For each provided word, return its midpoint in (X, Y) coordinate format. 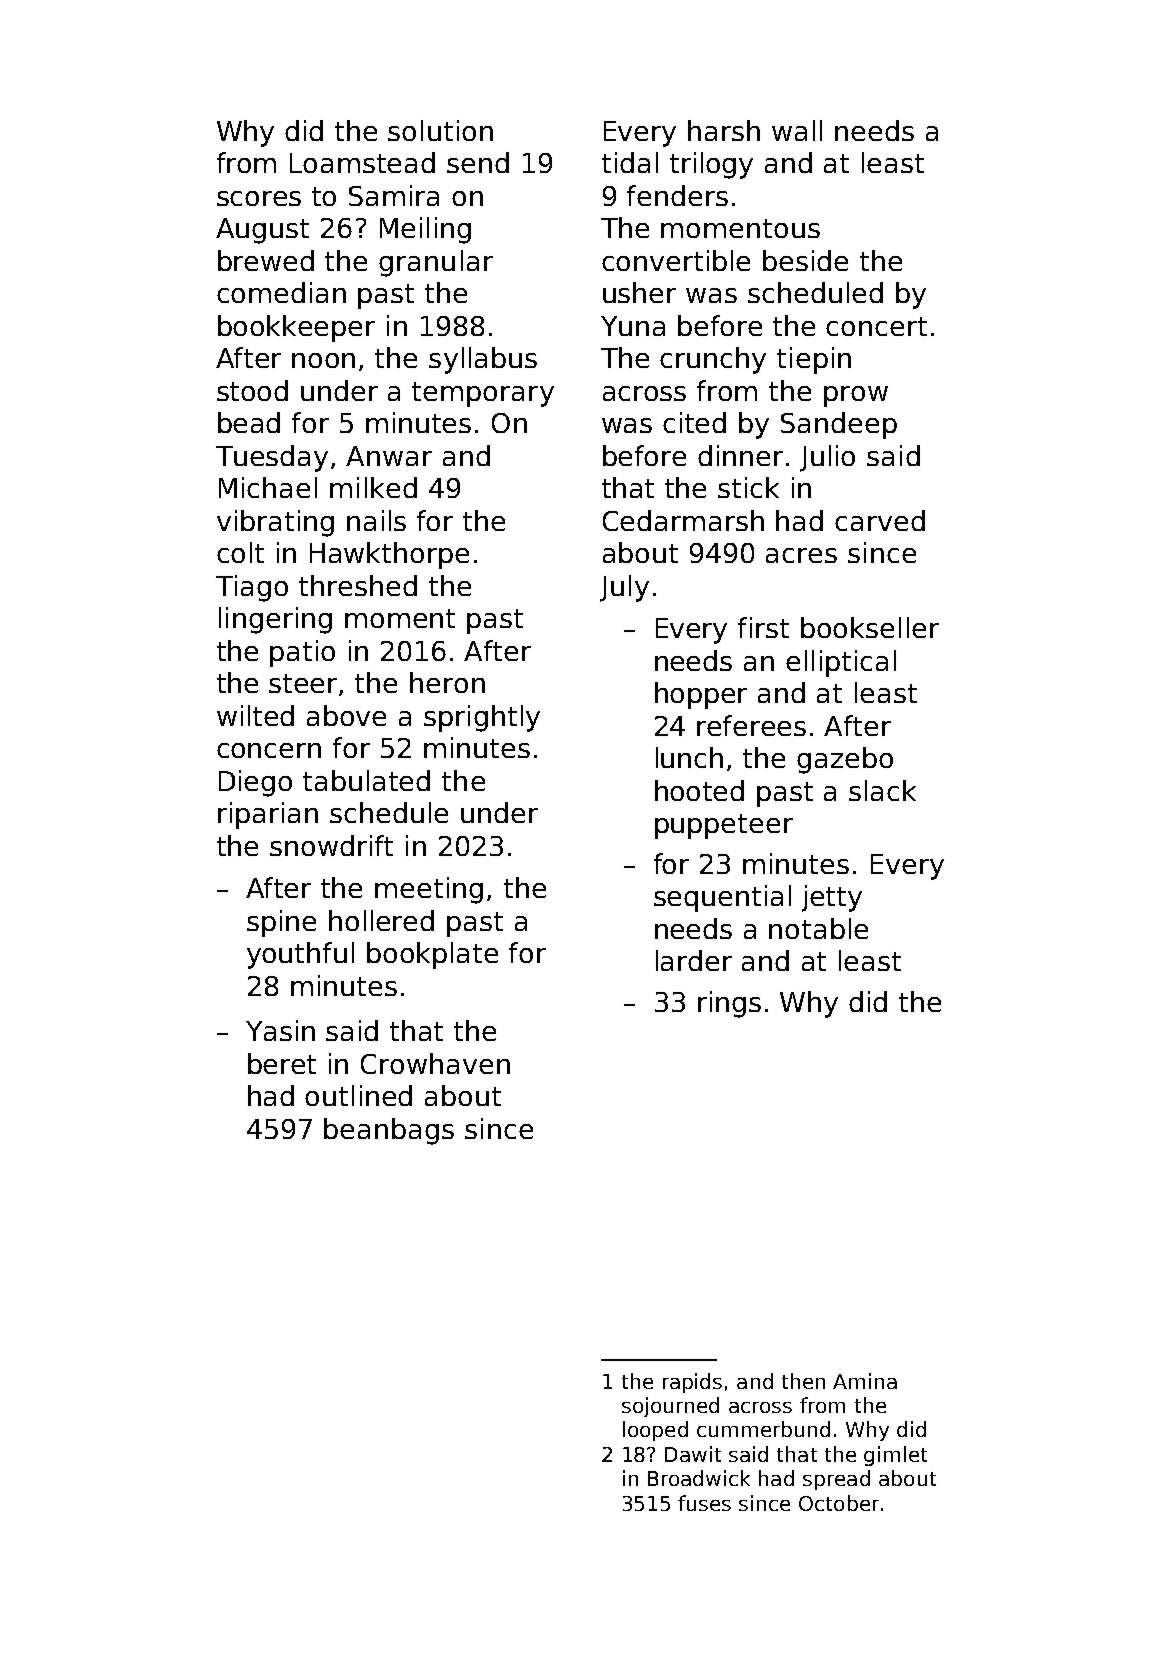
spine (281, 923)
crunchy (713, 360)
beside (805, 260)
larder (694, 960)
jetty (832, 898)
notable (818, 928)
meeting (429, 890)
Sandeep (839, 425)
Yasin (280, 1030)
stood (252, 390)
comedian (281, 292)
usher (639, 292)
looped (655, 1431)
